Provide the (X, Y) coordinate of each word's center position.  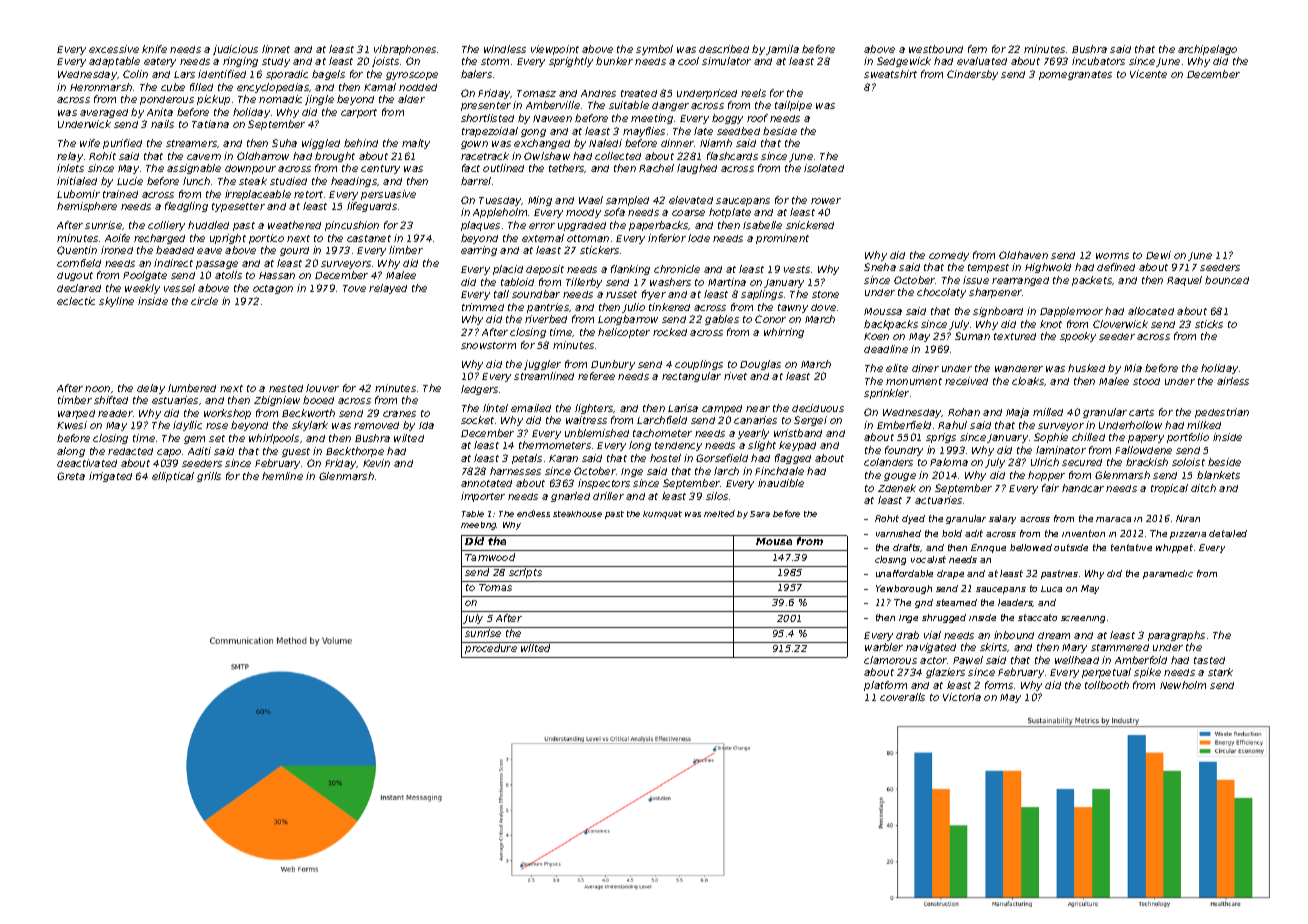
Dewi (1158, 255)
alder (411, 99)
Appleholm (500, 213)
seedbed (738, 131)
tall (501, 294)
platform (885, 686)
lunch (196, 181)
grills (209, 477)
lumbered (192, 388)
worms (1112, 256)
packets (1092, 281)
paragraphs (1176, 636)
